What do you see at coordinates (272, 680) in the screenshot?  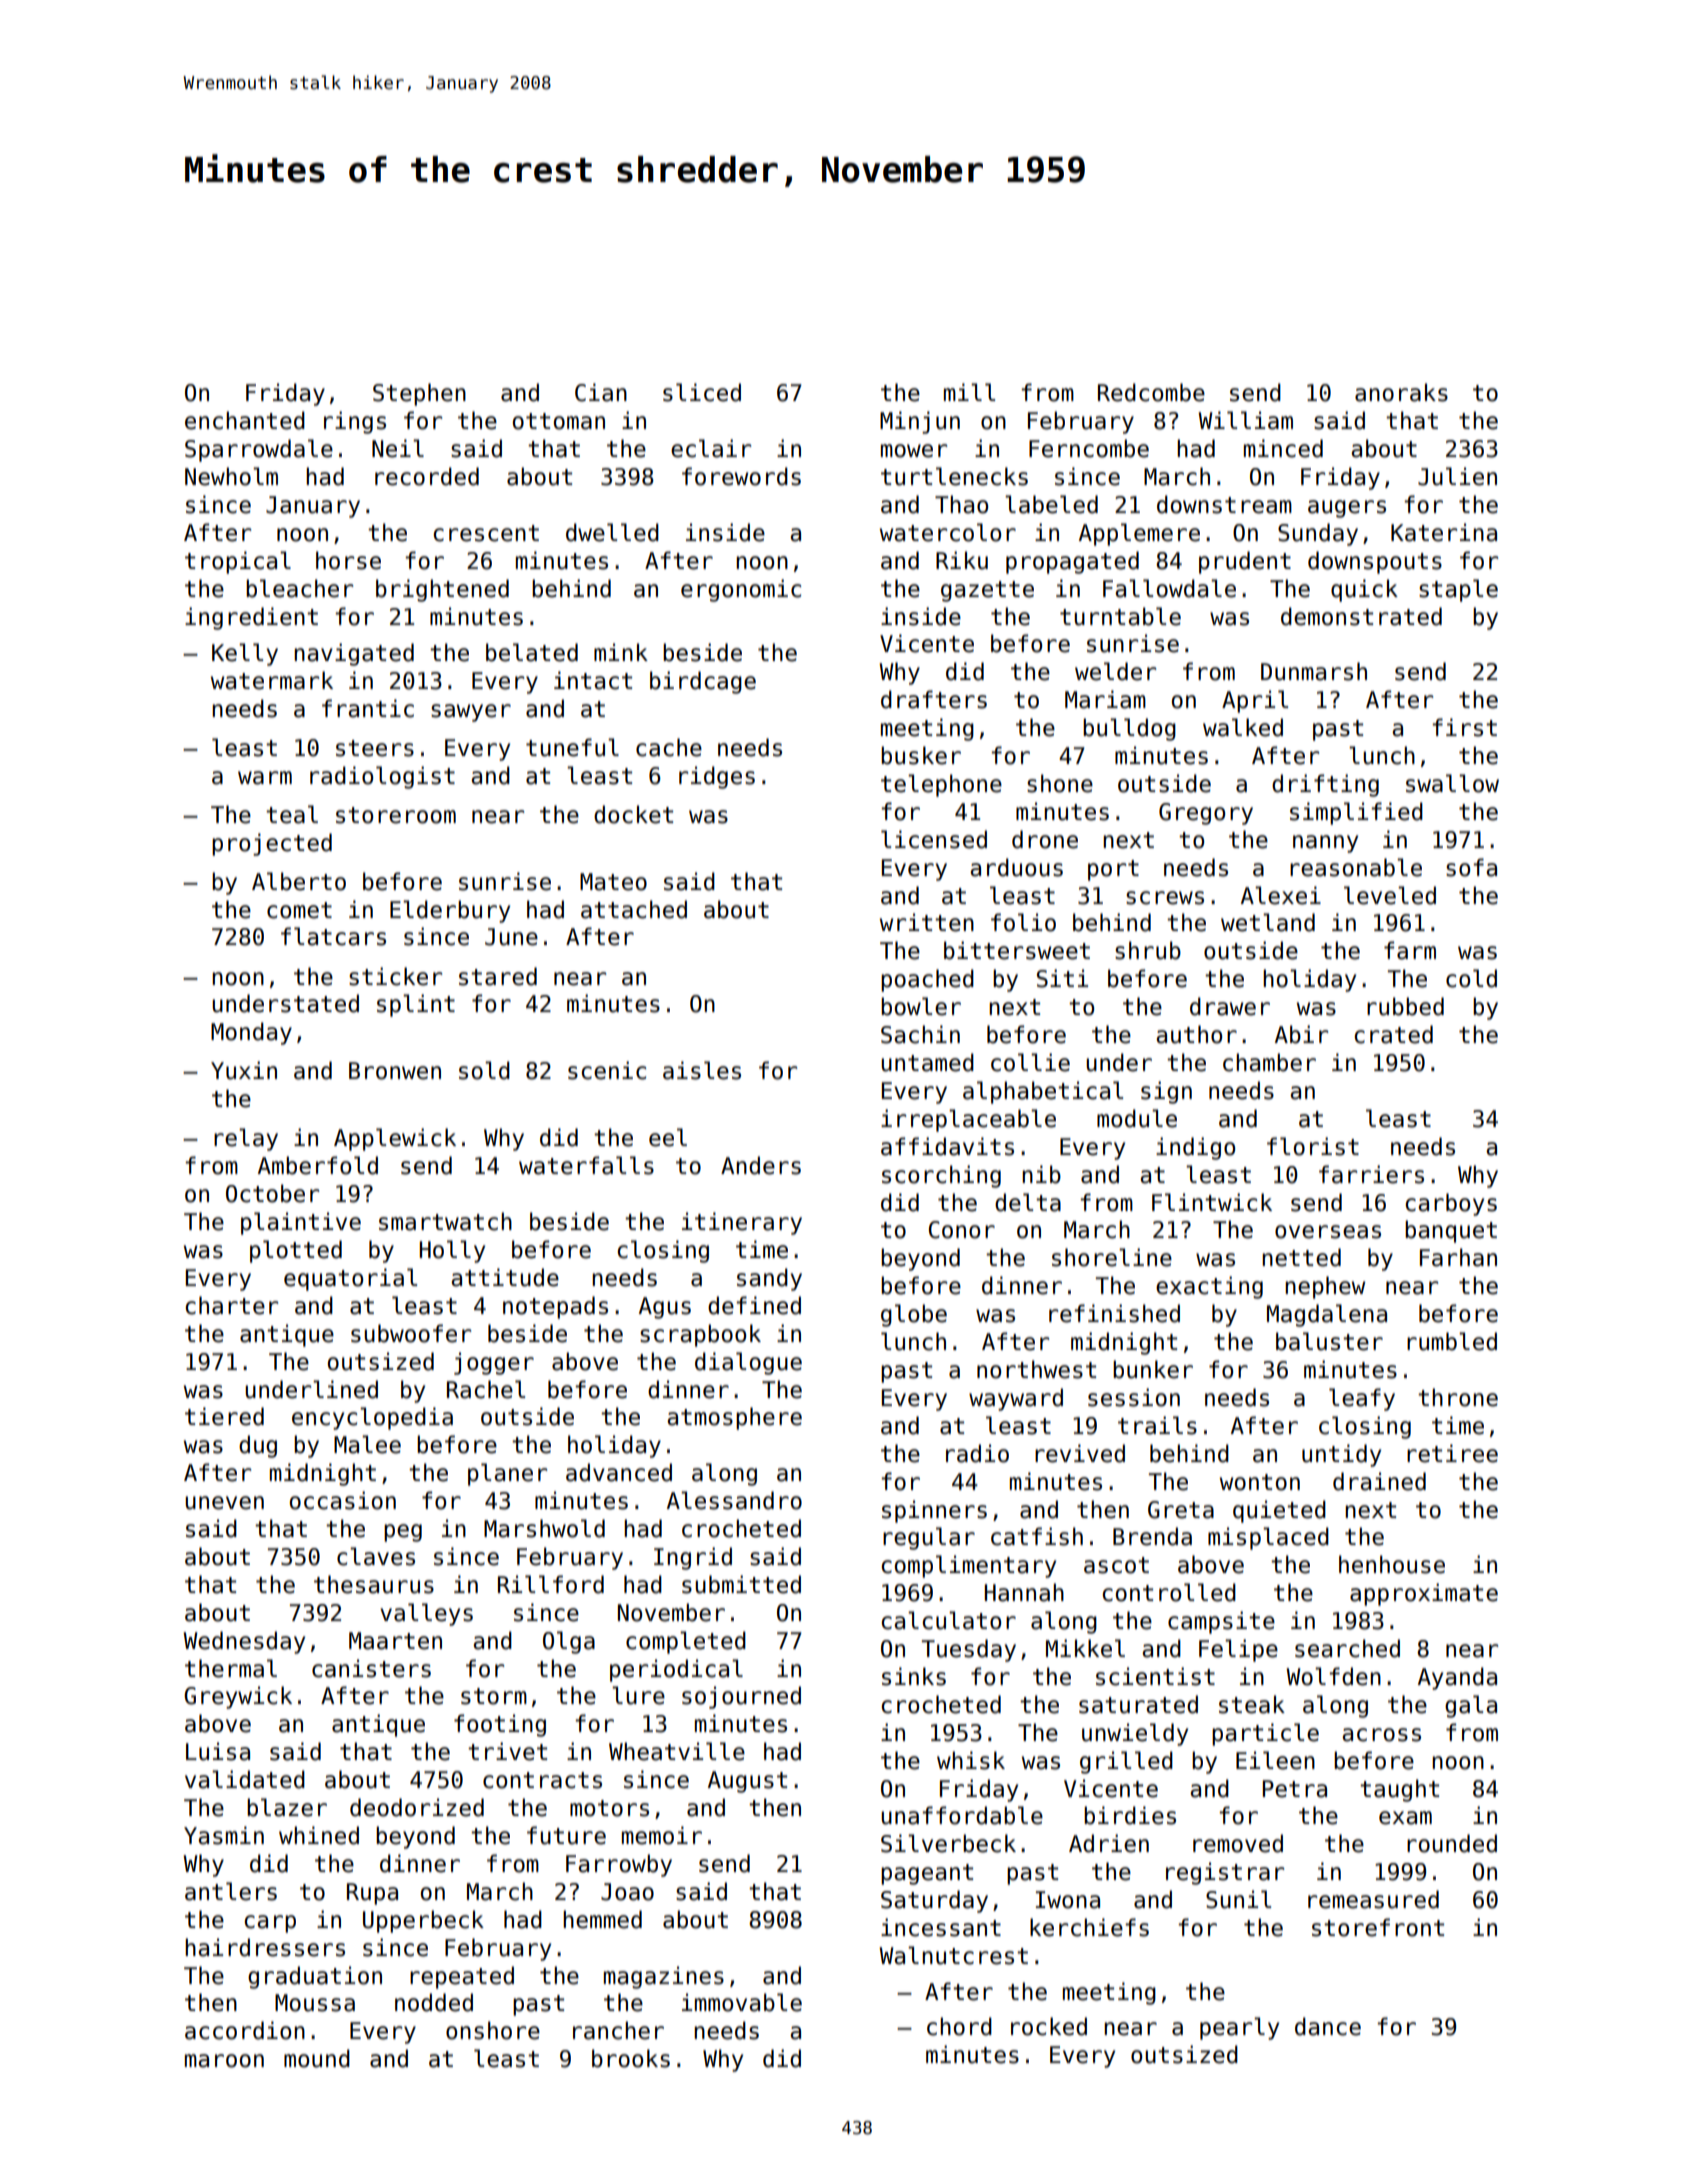 I see `watermark` at bounding box center [272, 680].
